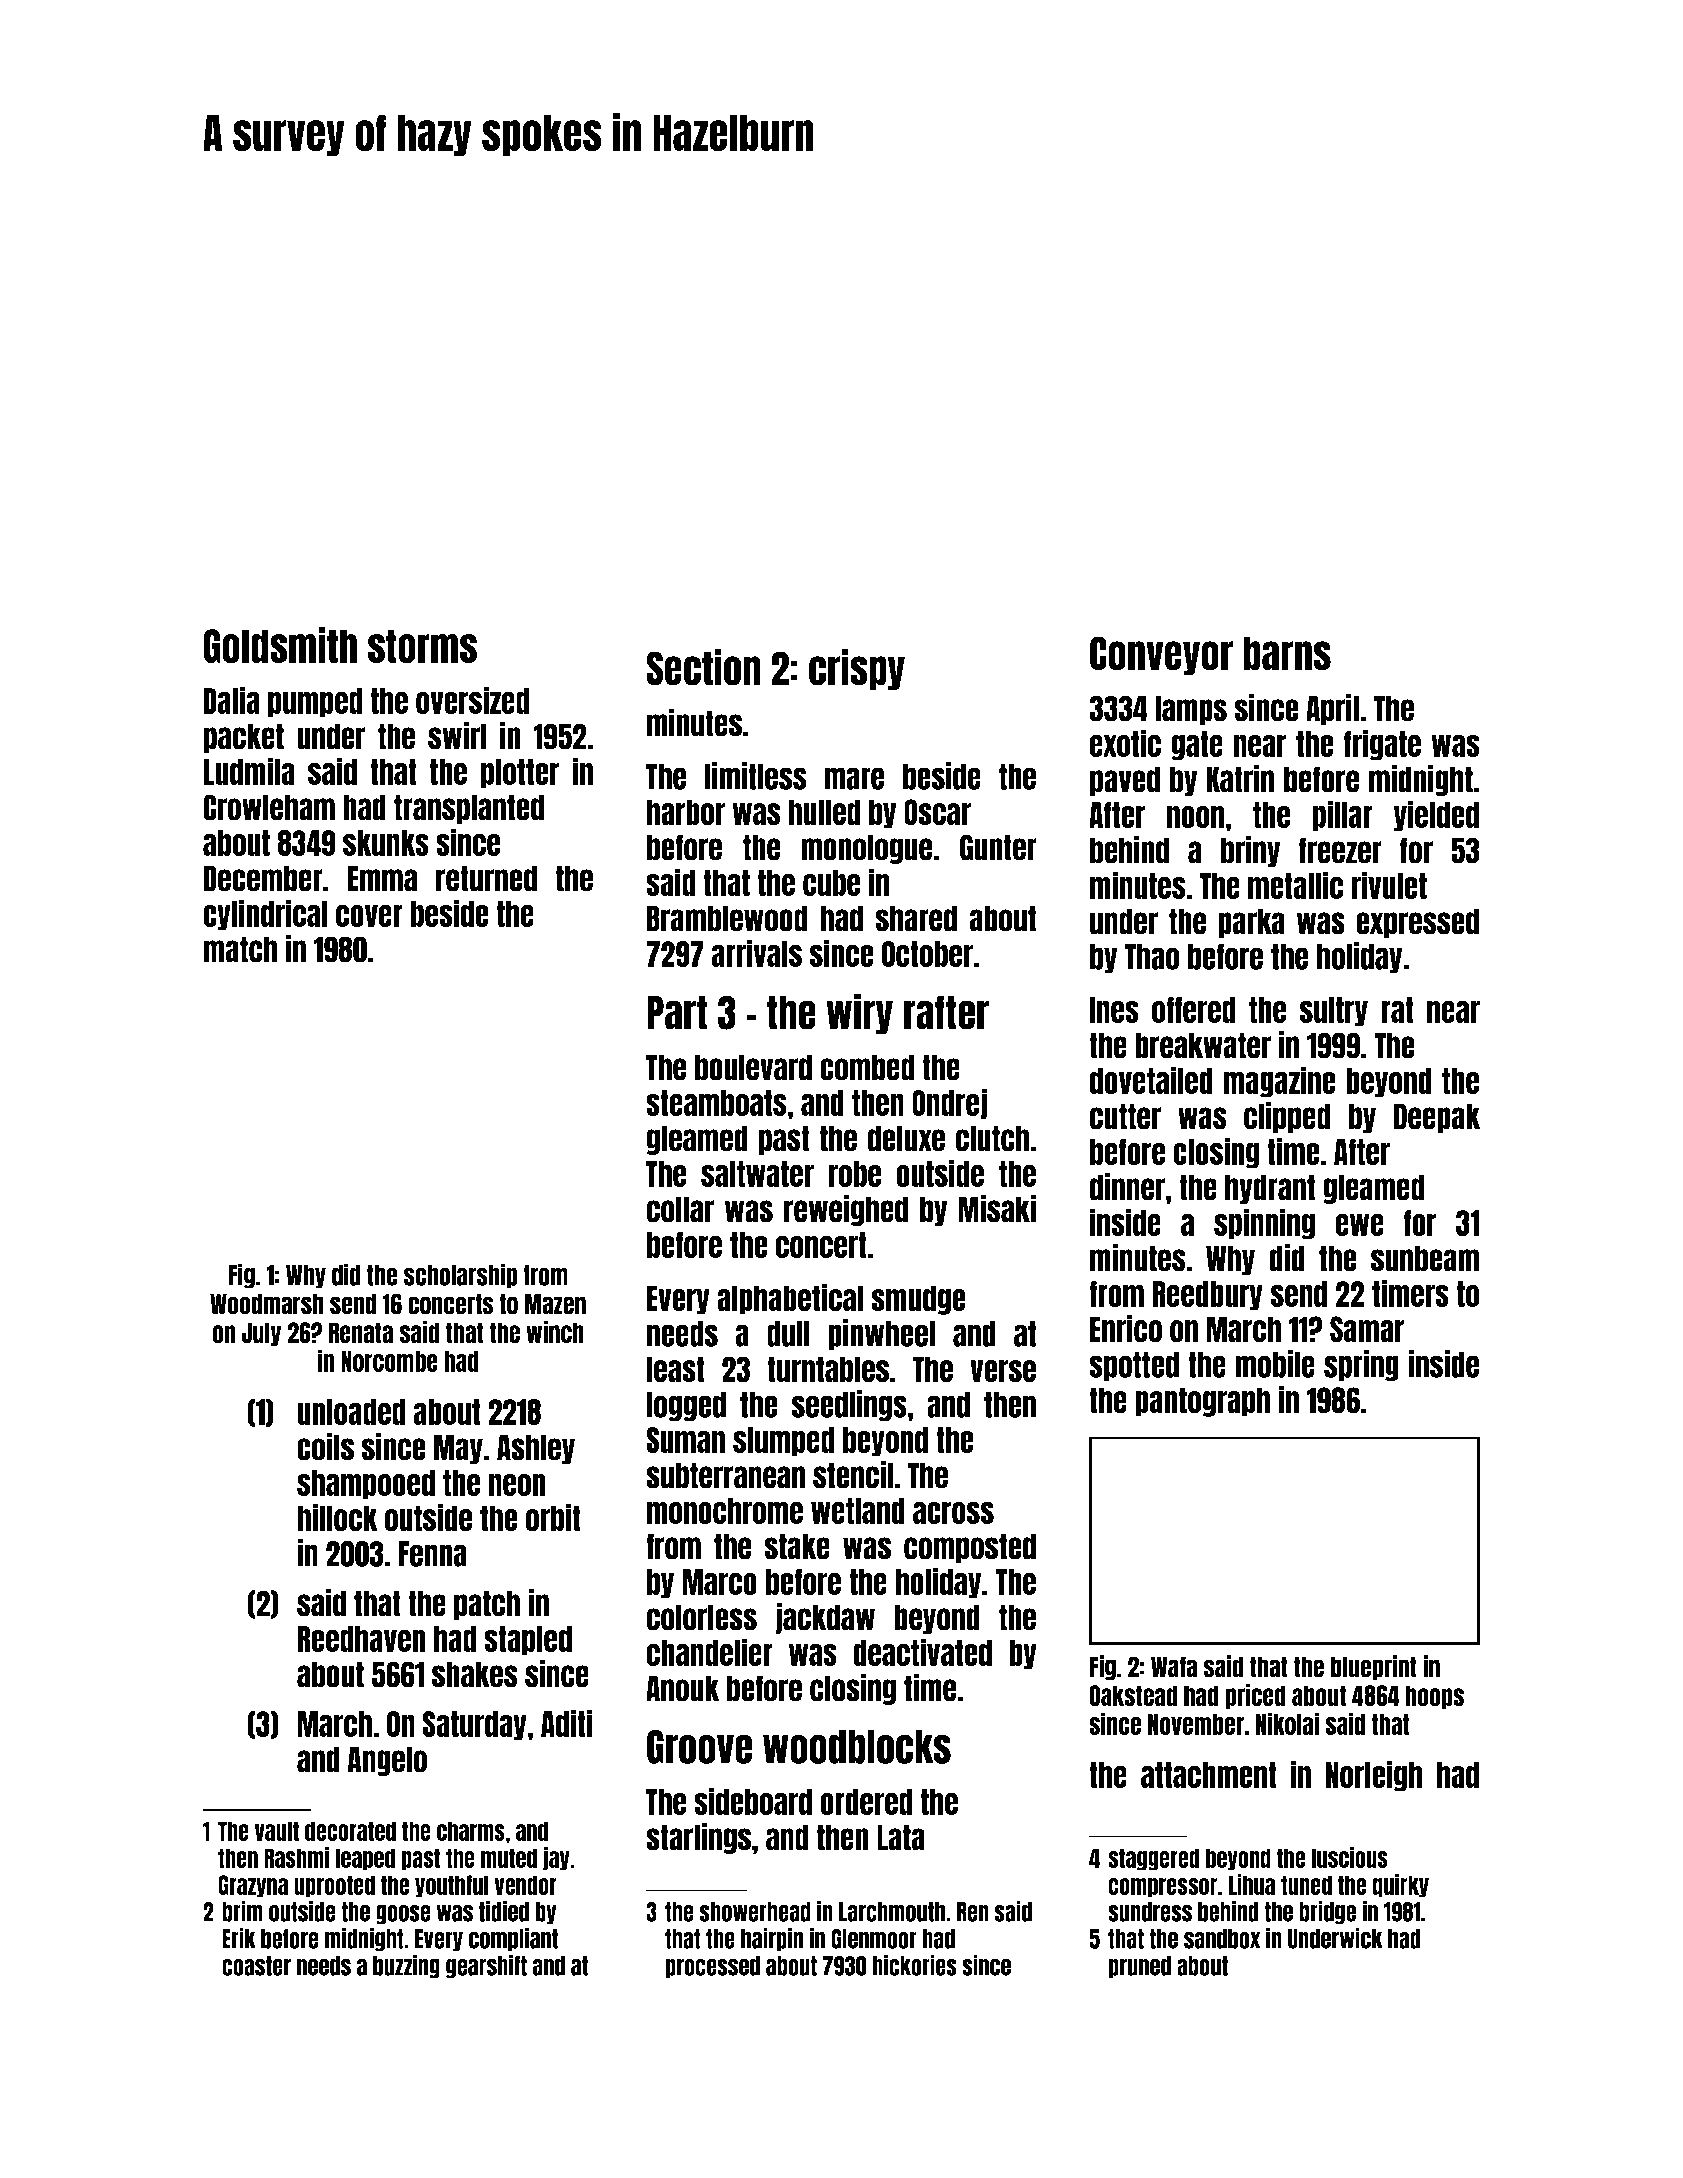  What do you see at coordinates (857, 669) in the image?
I see `crispy` at bounding box center [857, 669].
